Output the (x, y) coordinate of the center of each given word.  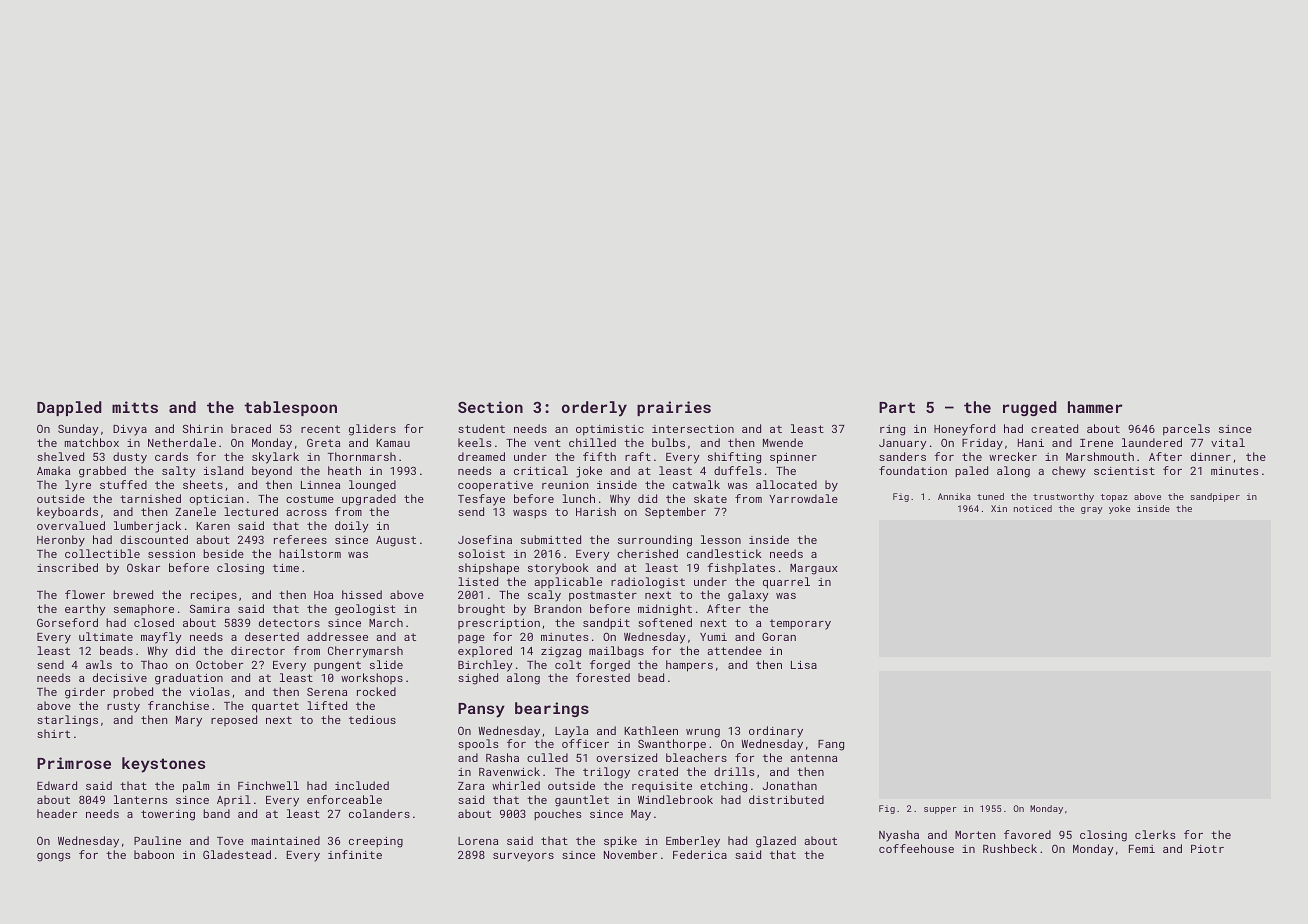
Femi (1142, 849)
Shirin (203, 428)
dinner (1211, 456)
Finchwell (268, 785)
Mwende (783, 442)
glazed (776, 842)
